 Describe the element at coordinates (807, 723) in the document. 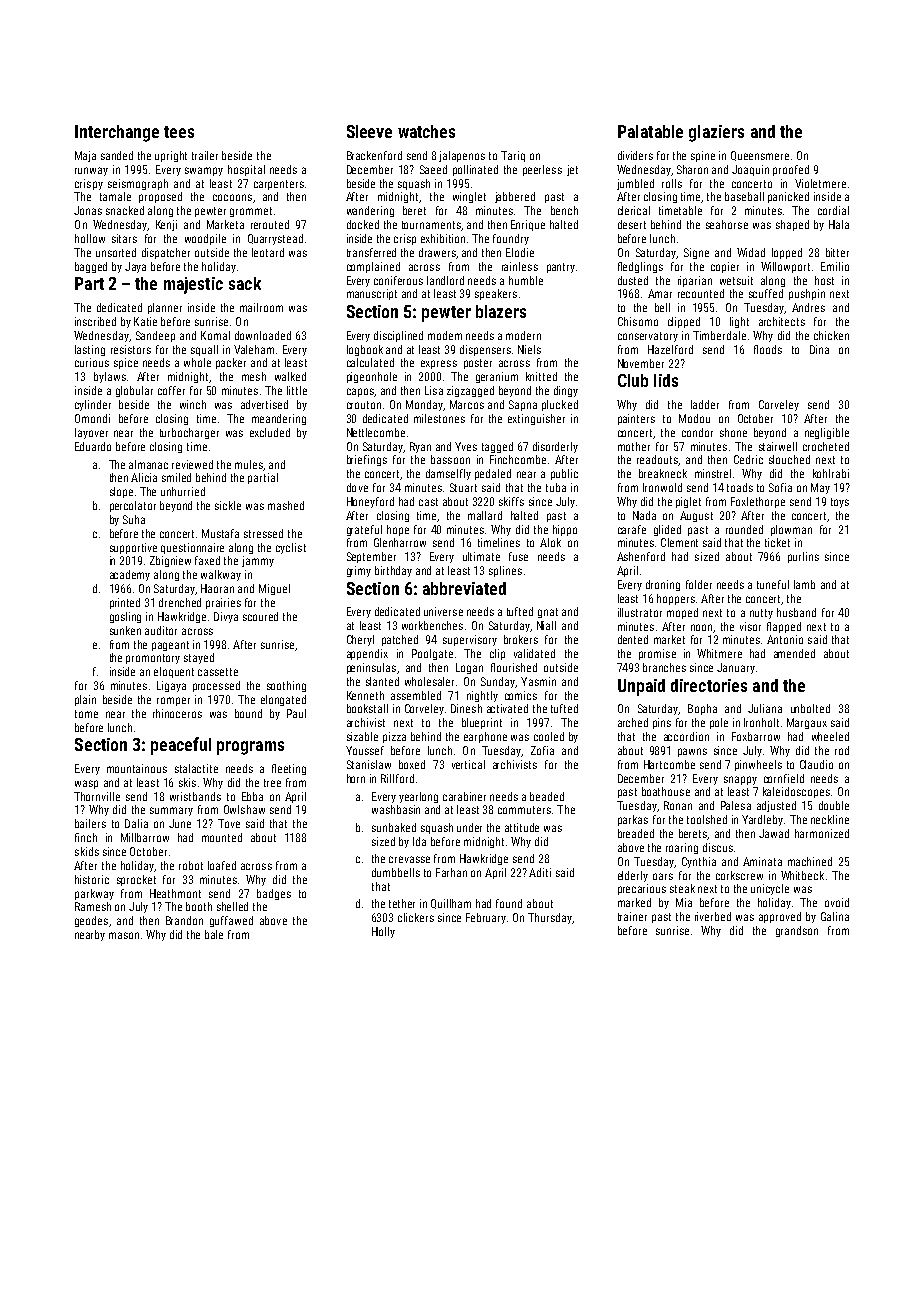

I see `Margaux` at that location.
